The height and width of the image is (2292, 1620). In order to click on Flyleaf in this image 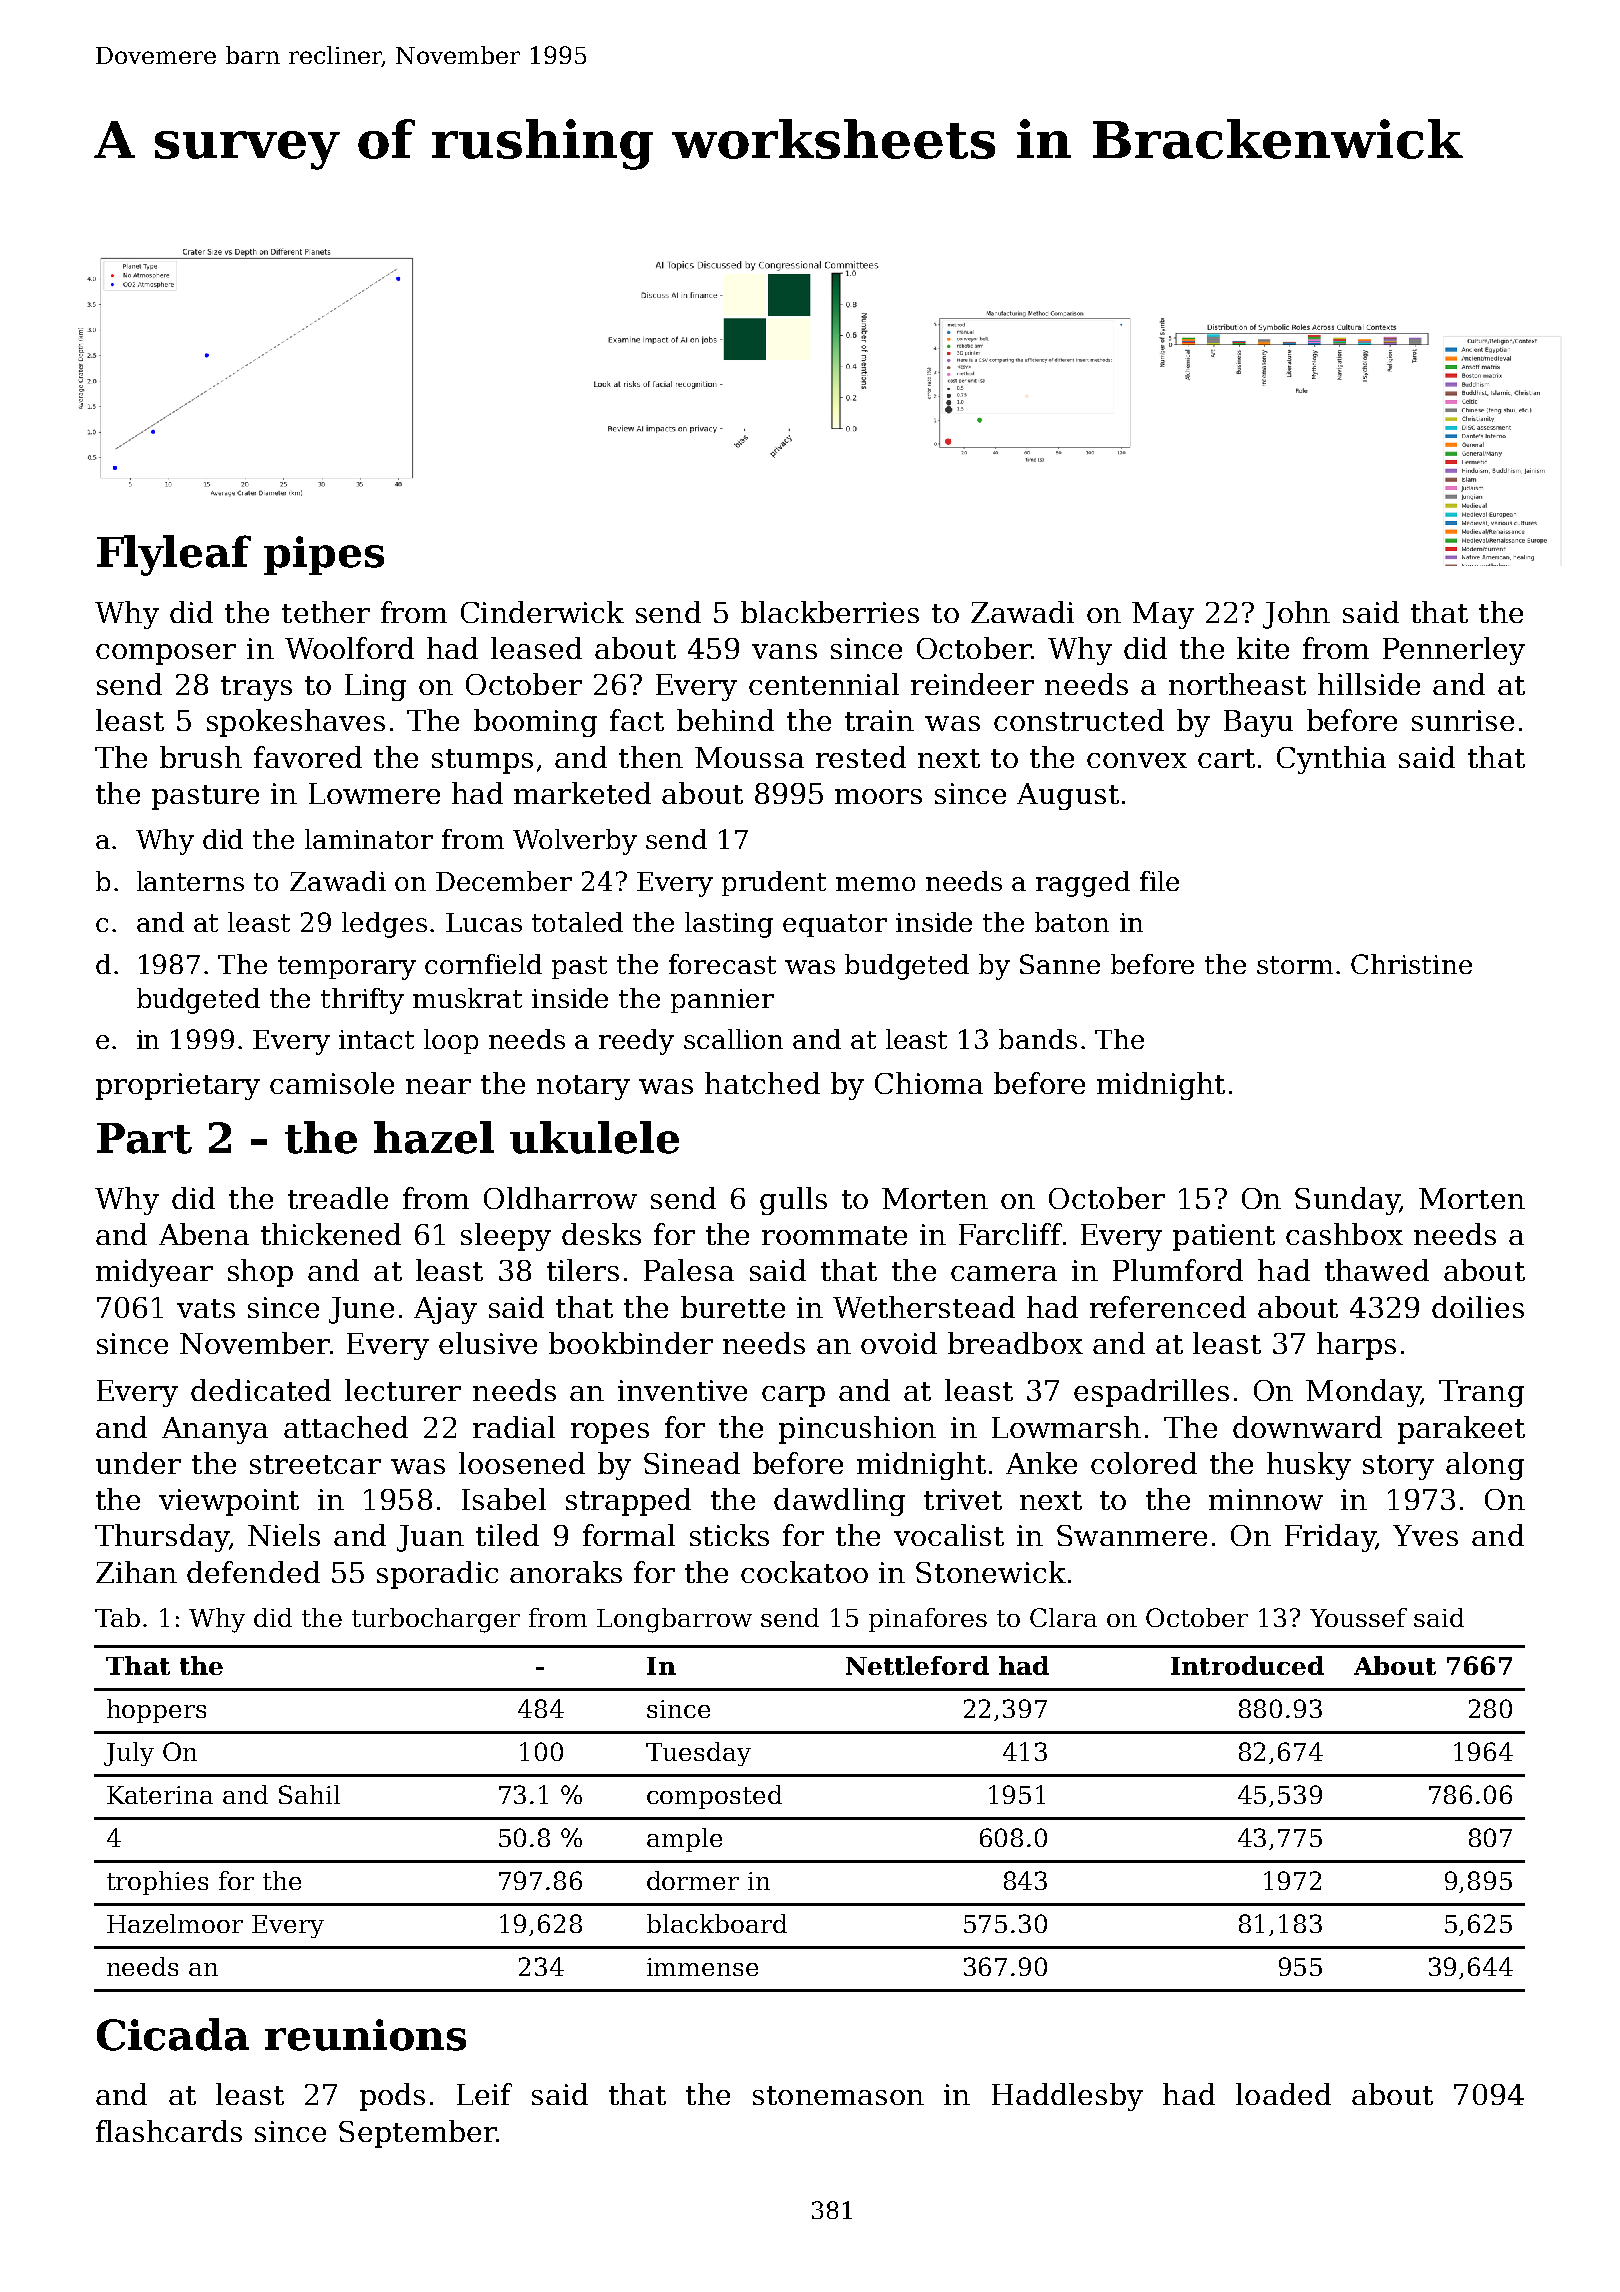, I will do `click(174, 555)`.
